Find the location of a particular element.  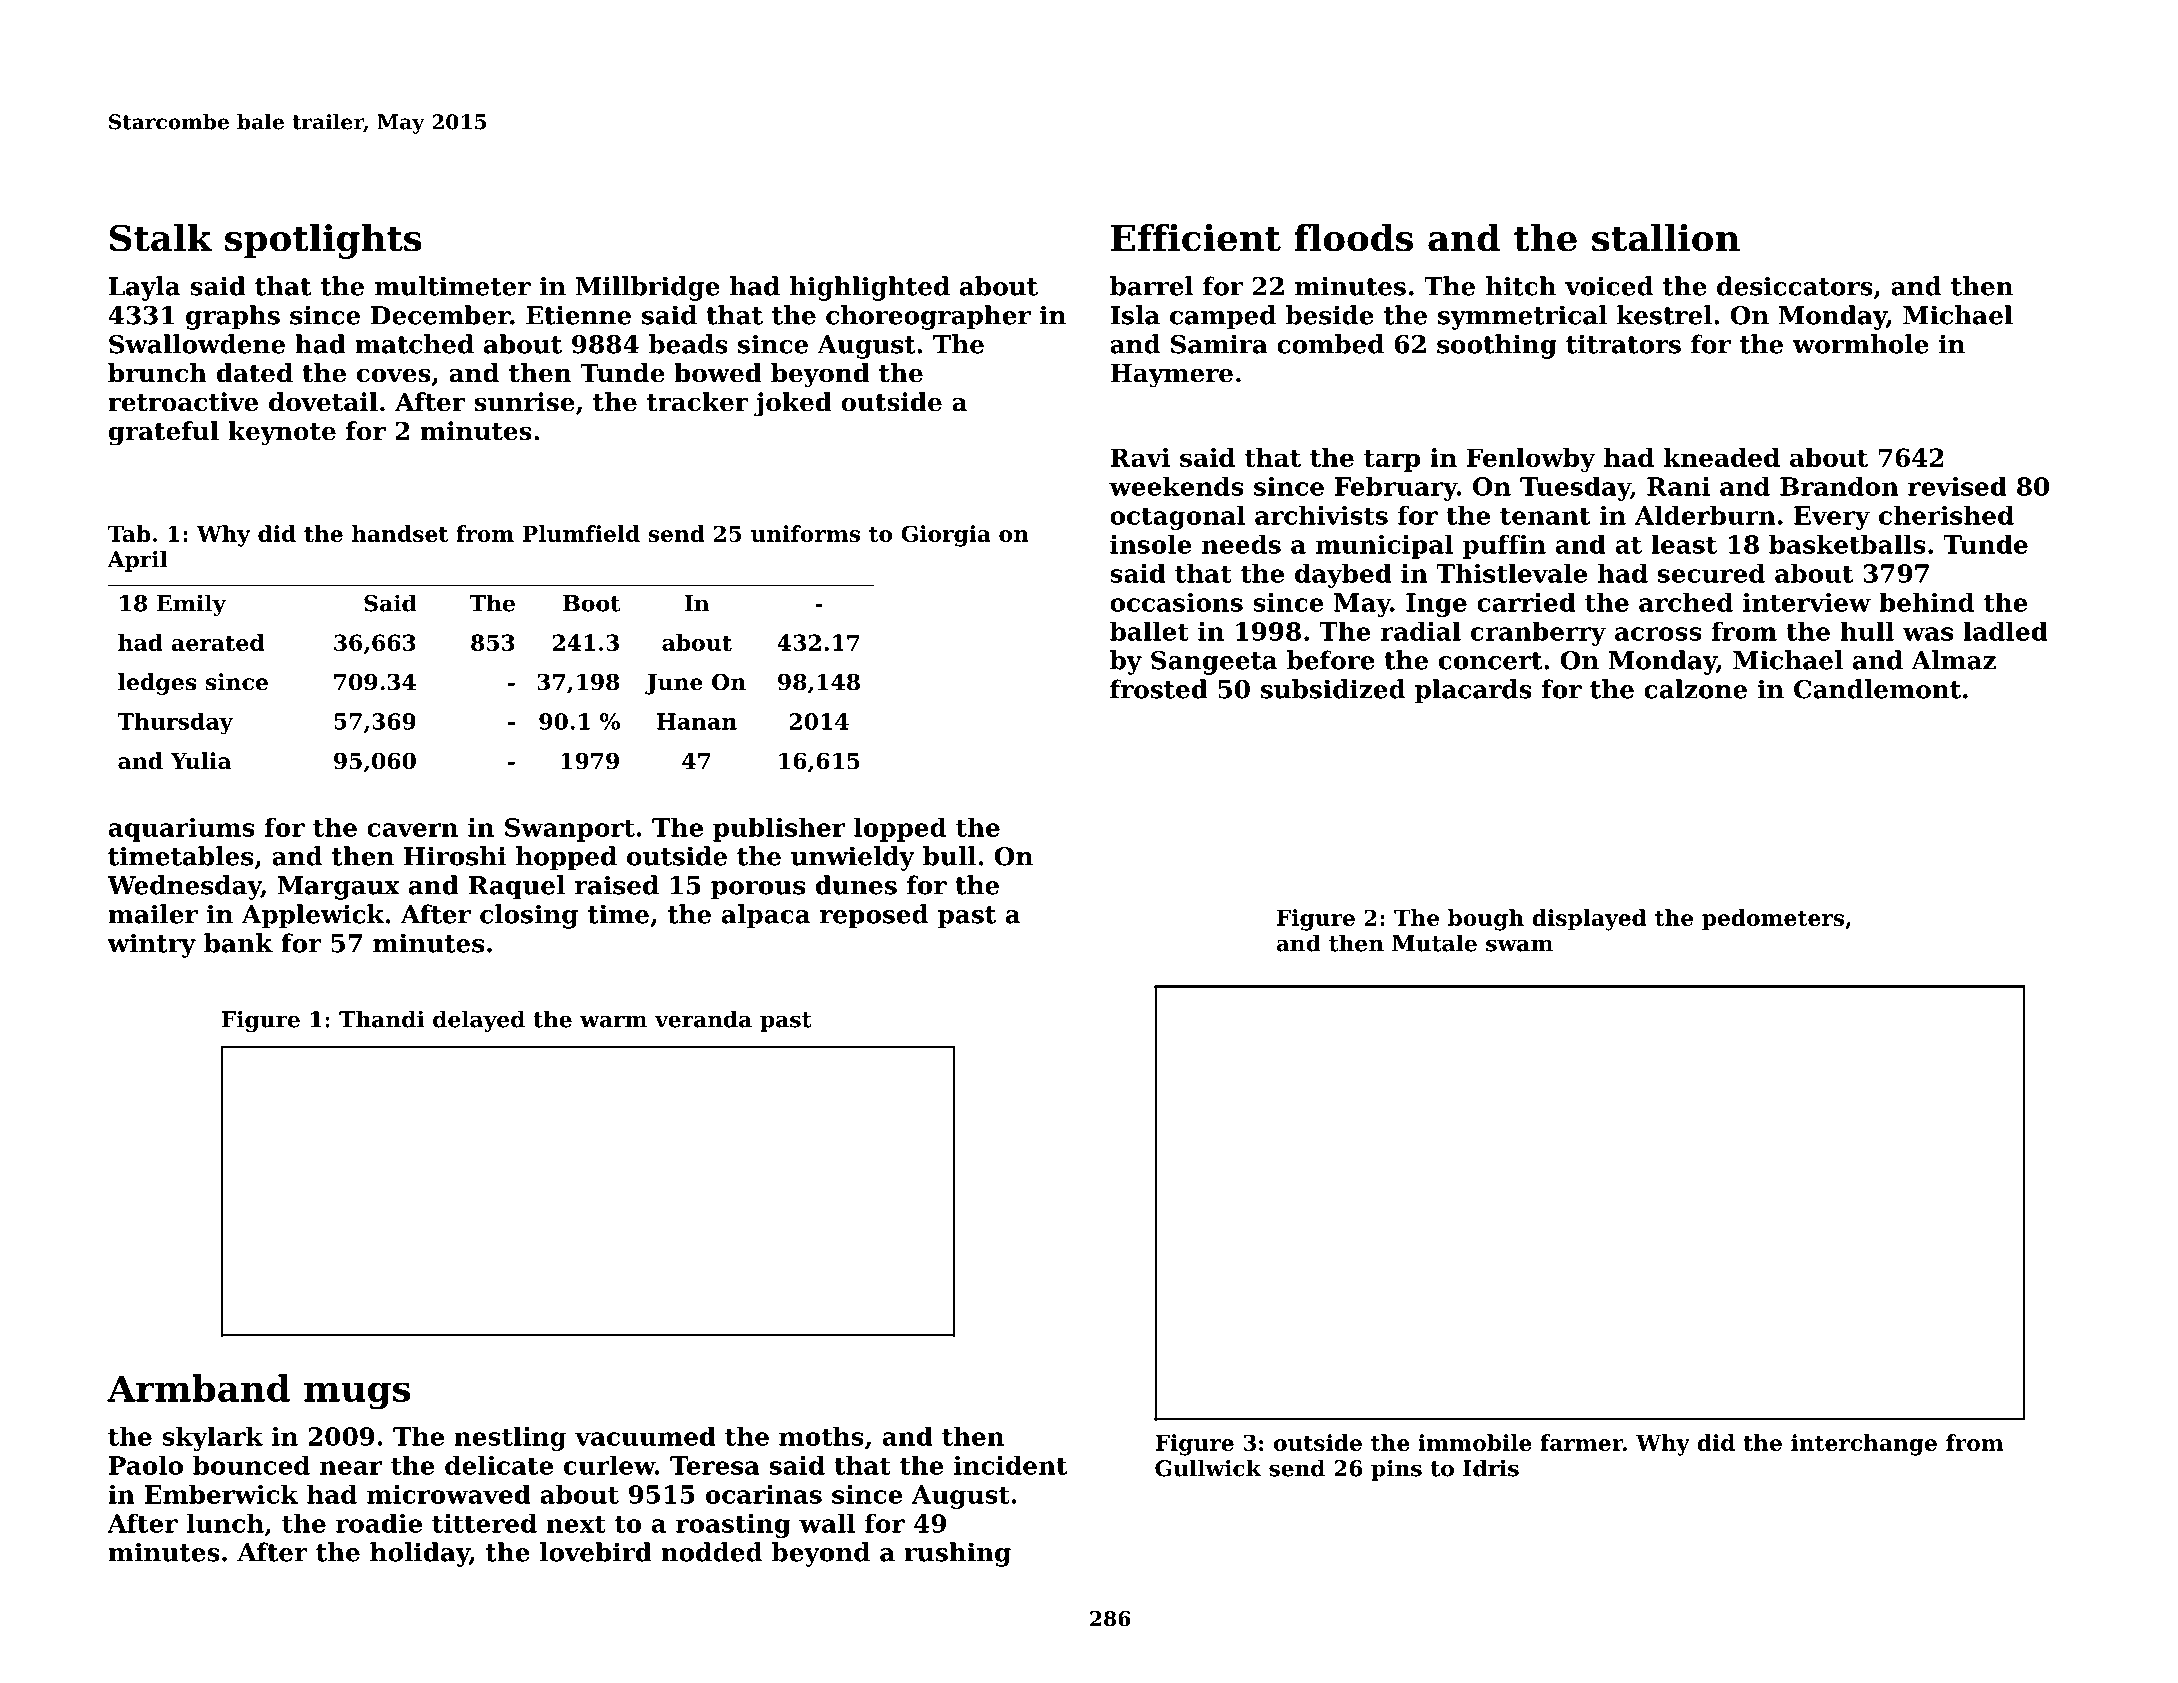

Isla is located at coordinates (1135, 315).
